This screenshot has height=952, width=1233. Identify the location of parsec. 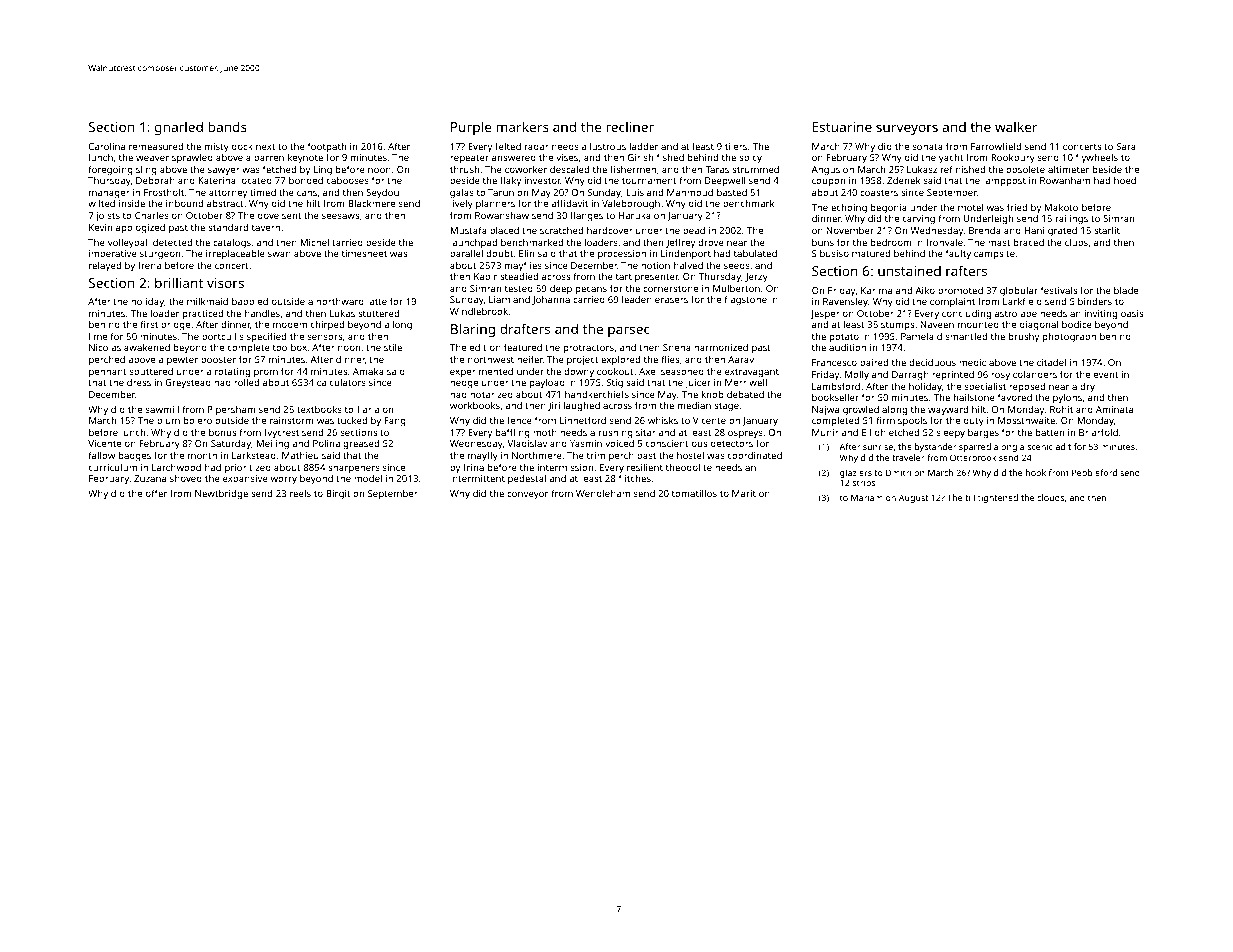
(629, 331).
